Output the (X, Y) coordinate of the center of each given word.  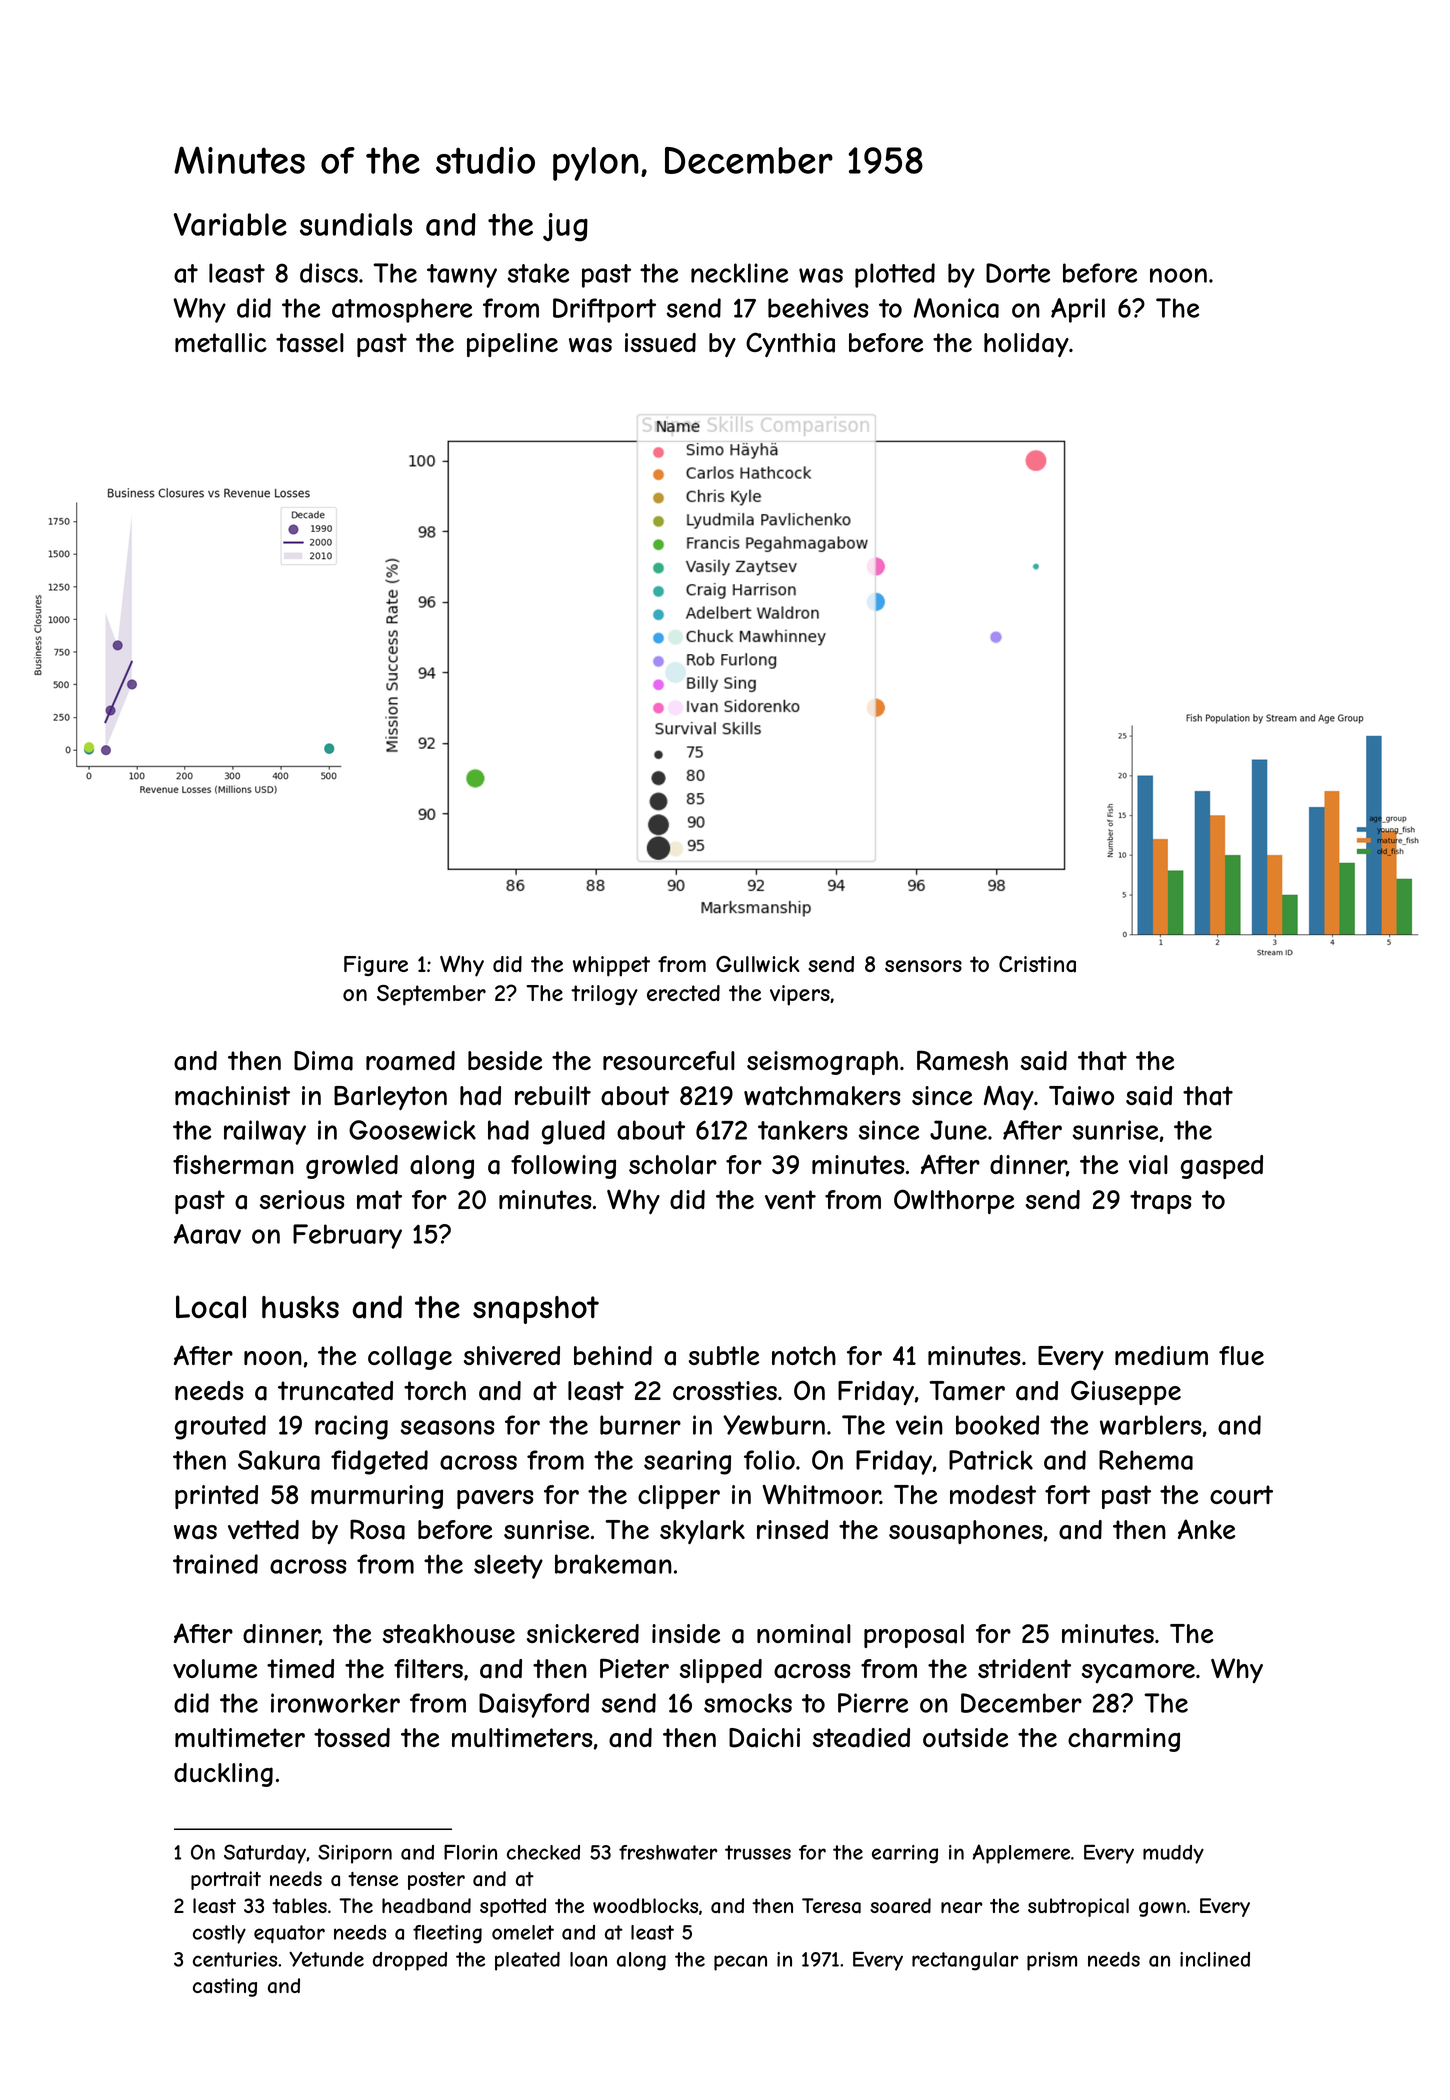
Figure (376, 966)
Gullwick (758, 964)
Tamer (967, 1391)
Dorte (1018, 273)
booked (997, 1425)
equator (289, 1934)
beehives (818, 308)
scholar (673, 1165)
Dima (323, 1061)
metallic (221, 343)
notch (804, 1355)
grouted (220, 1427)
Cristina (1037, 964)
